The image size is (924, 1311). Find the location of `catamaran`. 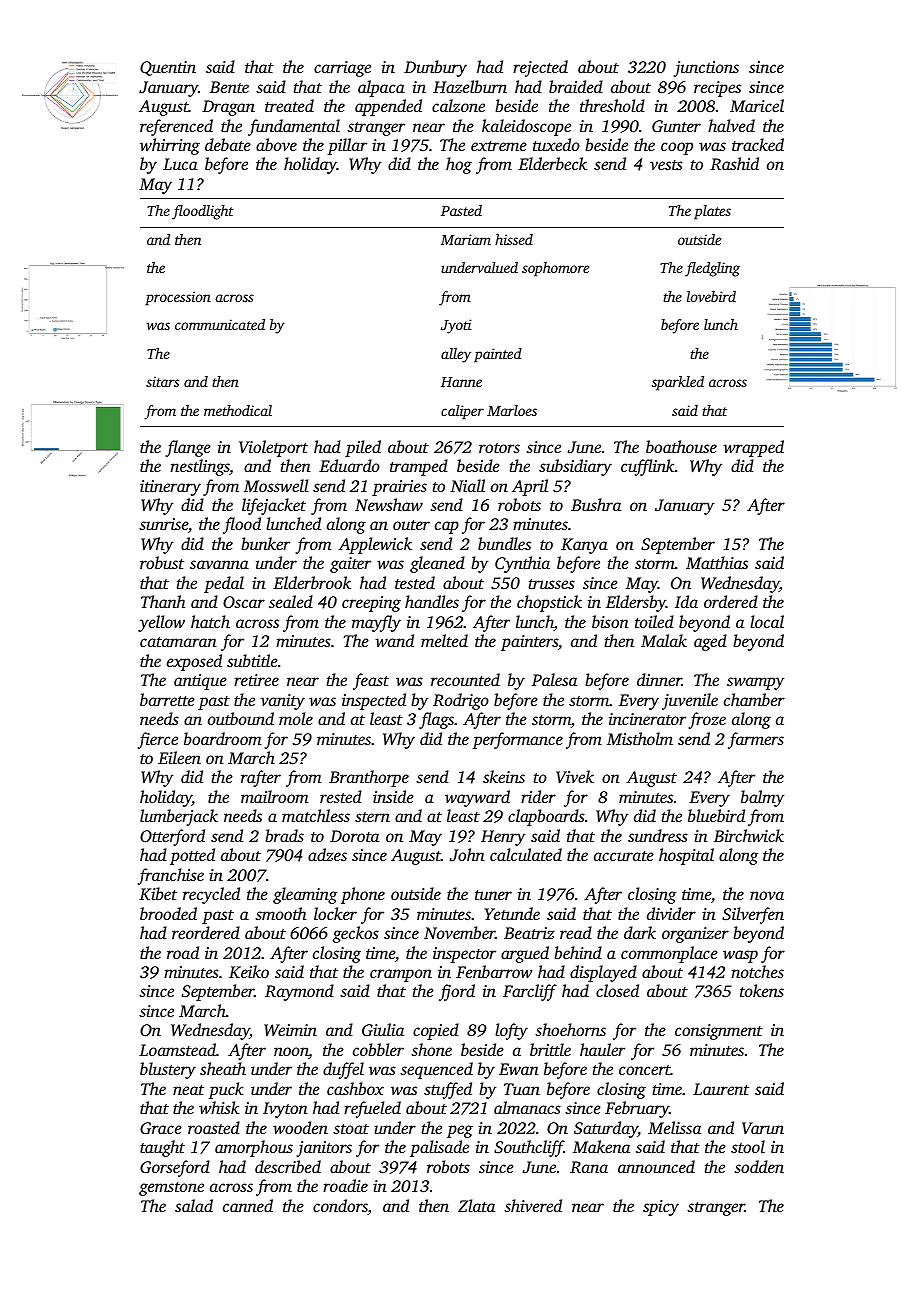

catamaran is located at coordinates (178, 642).
